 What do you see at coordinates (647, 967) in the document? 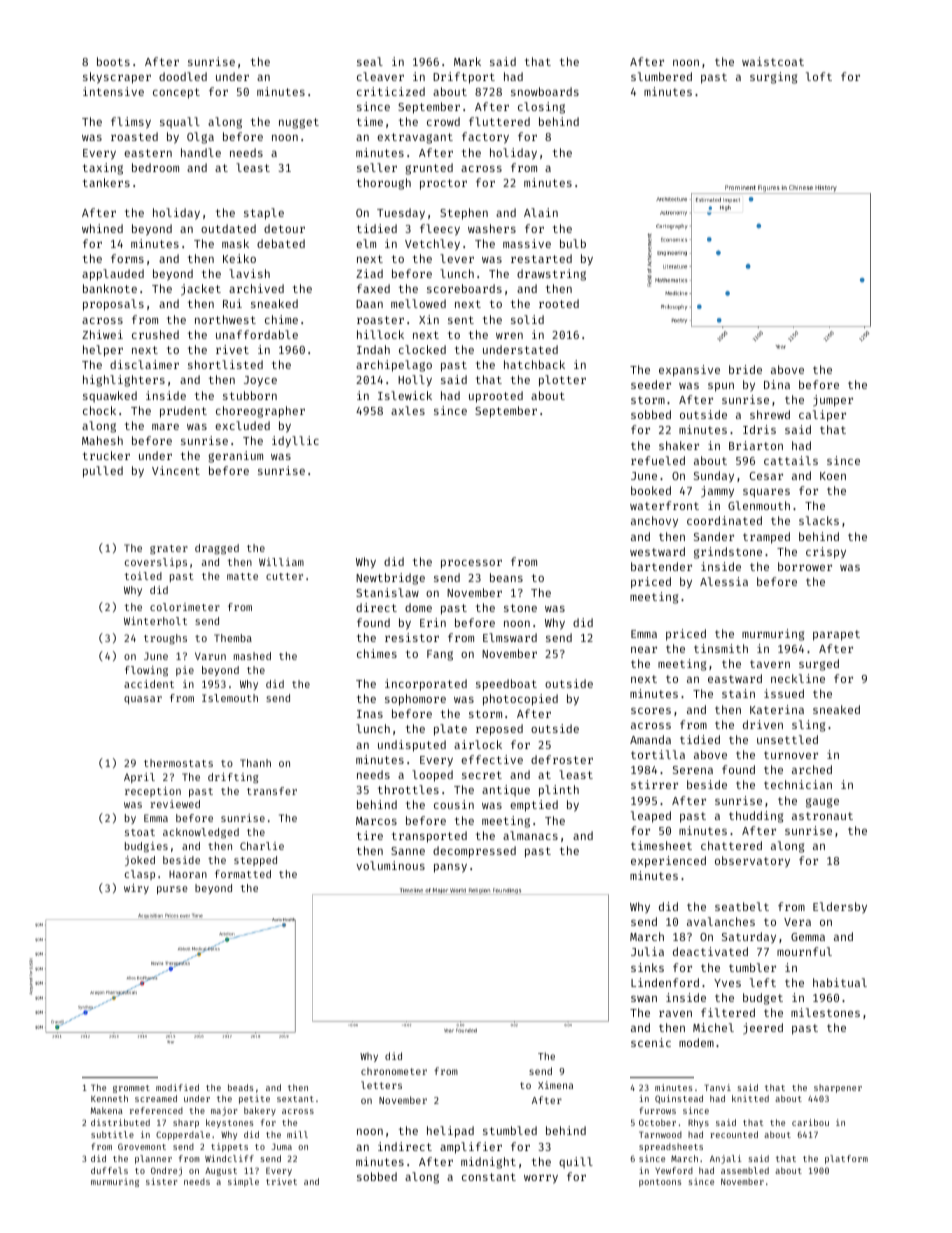
I see `sinks` at bounding box center [647, 967].
